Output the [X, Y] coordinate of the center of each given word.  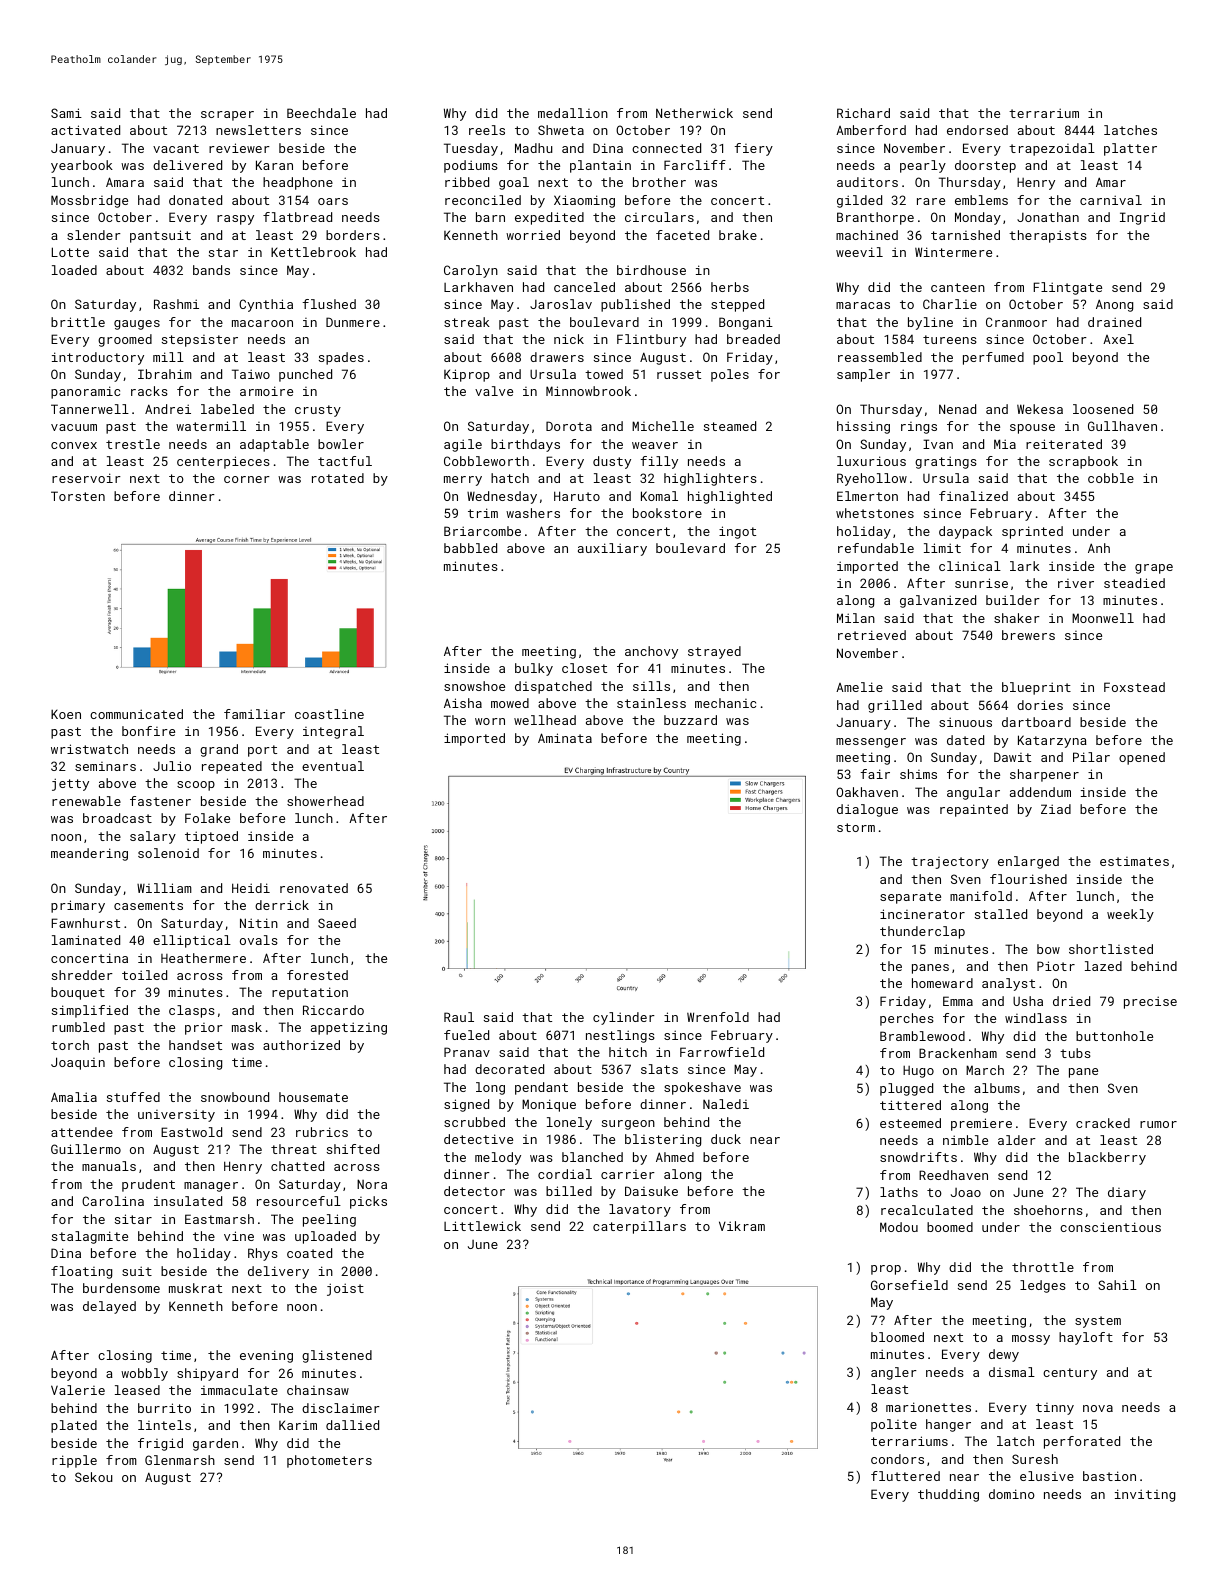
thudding [948, 1495]
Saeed [337, 923]
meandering [89, 854]
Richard [863, 113]
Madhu [533, 148]
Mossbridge [89, 201]
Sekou [93, 1477]
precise [1150, 1002]
